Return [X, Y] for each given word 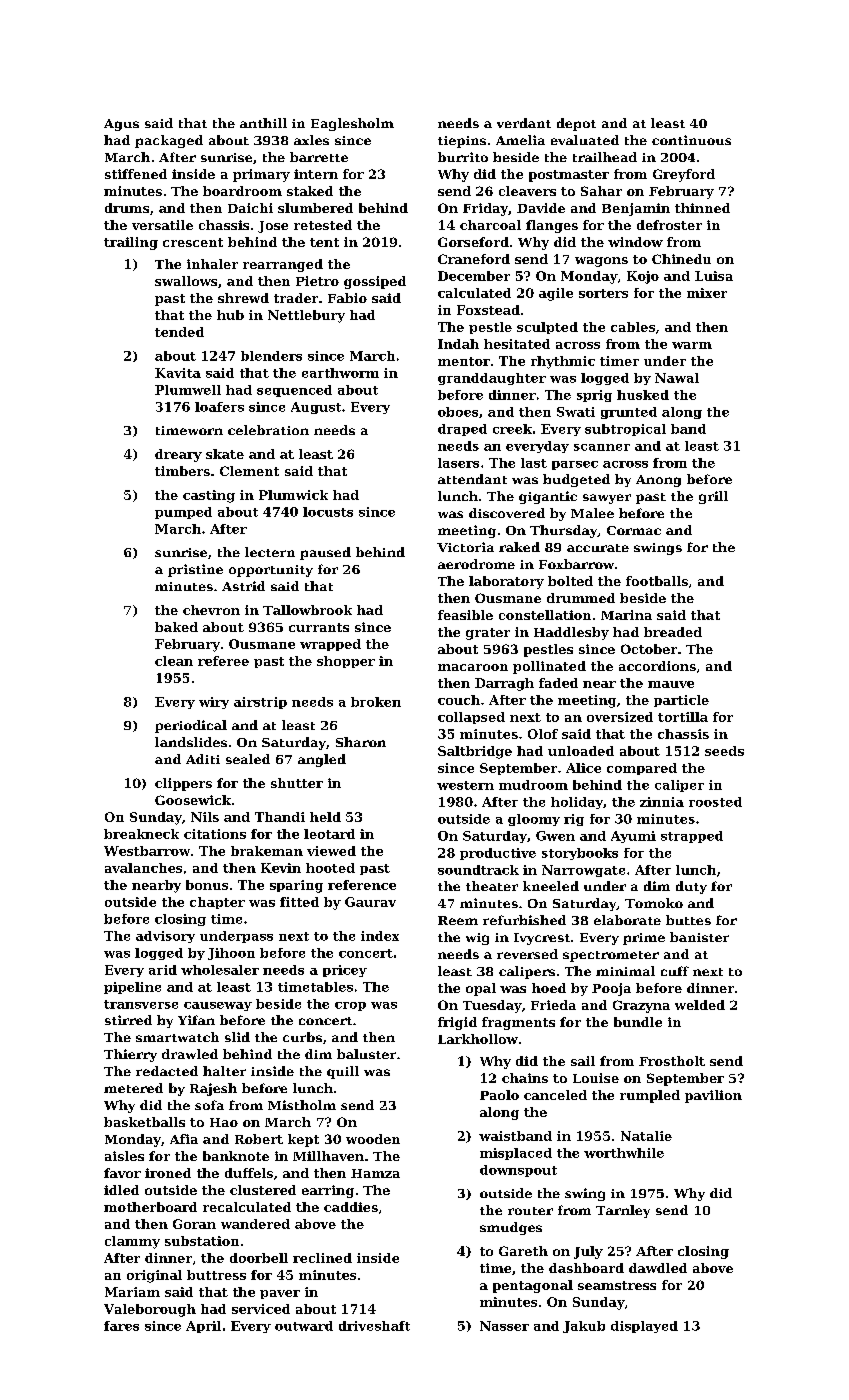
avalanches [143, 868]
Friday [485, 209]
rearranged [283, 265]
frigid [457, 1023]
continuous [691, 140]
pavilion [713, 1096]
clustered [263, 1190]
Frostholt [672, 1061]
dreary [178, 455]
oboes [458, 412]
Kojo [643, 277]
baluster [366, 1054]
